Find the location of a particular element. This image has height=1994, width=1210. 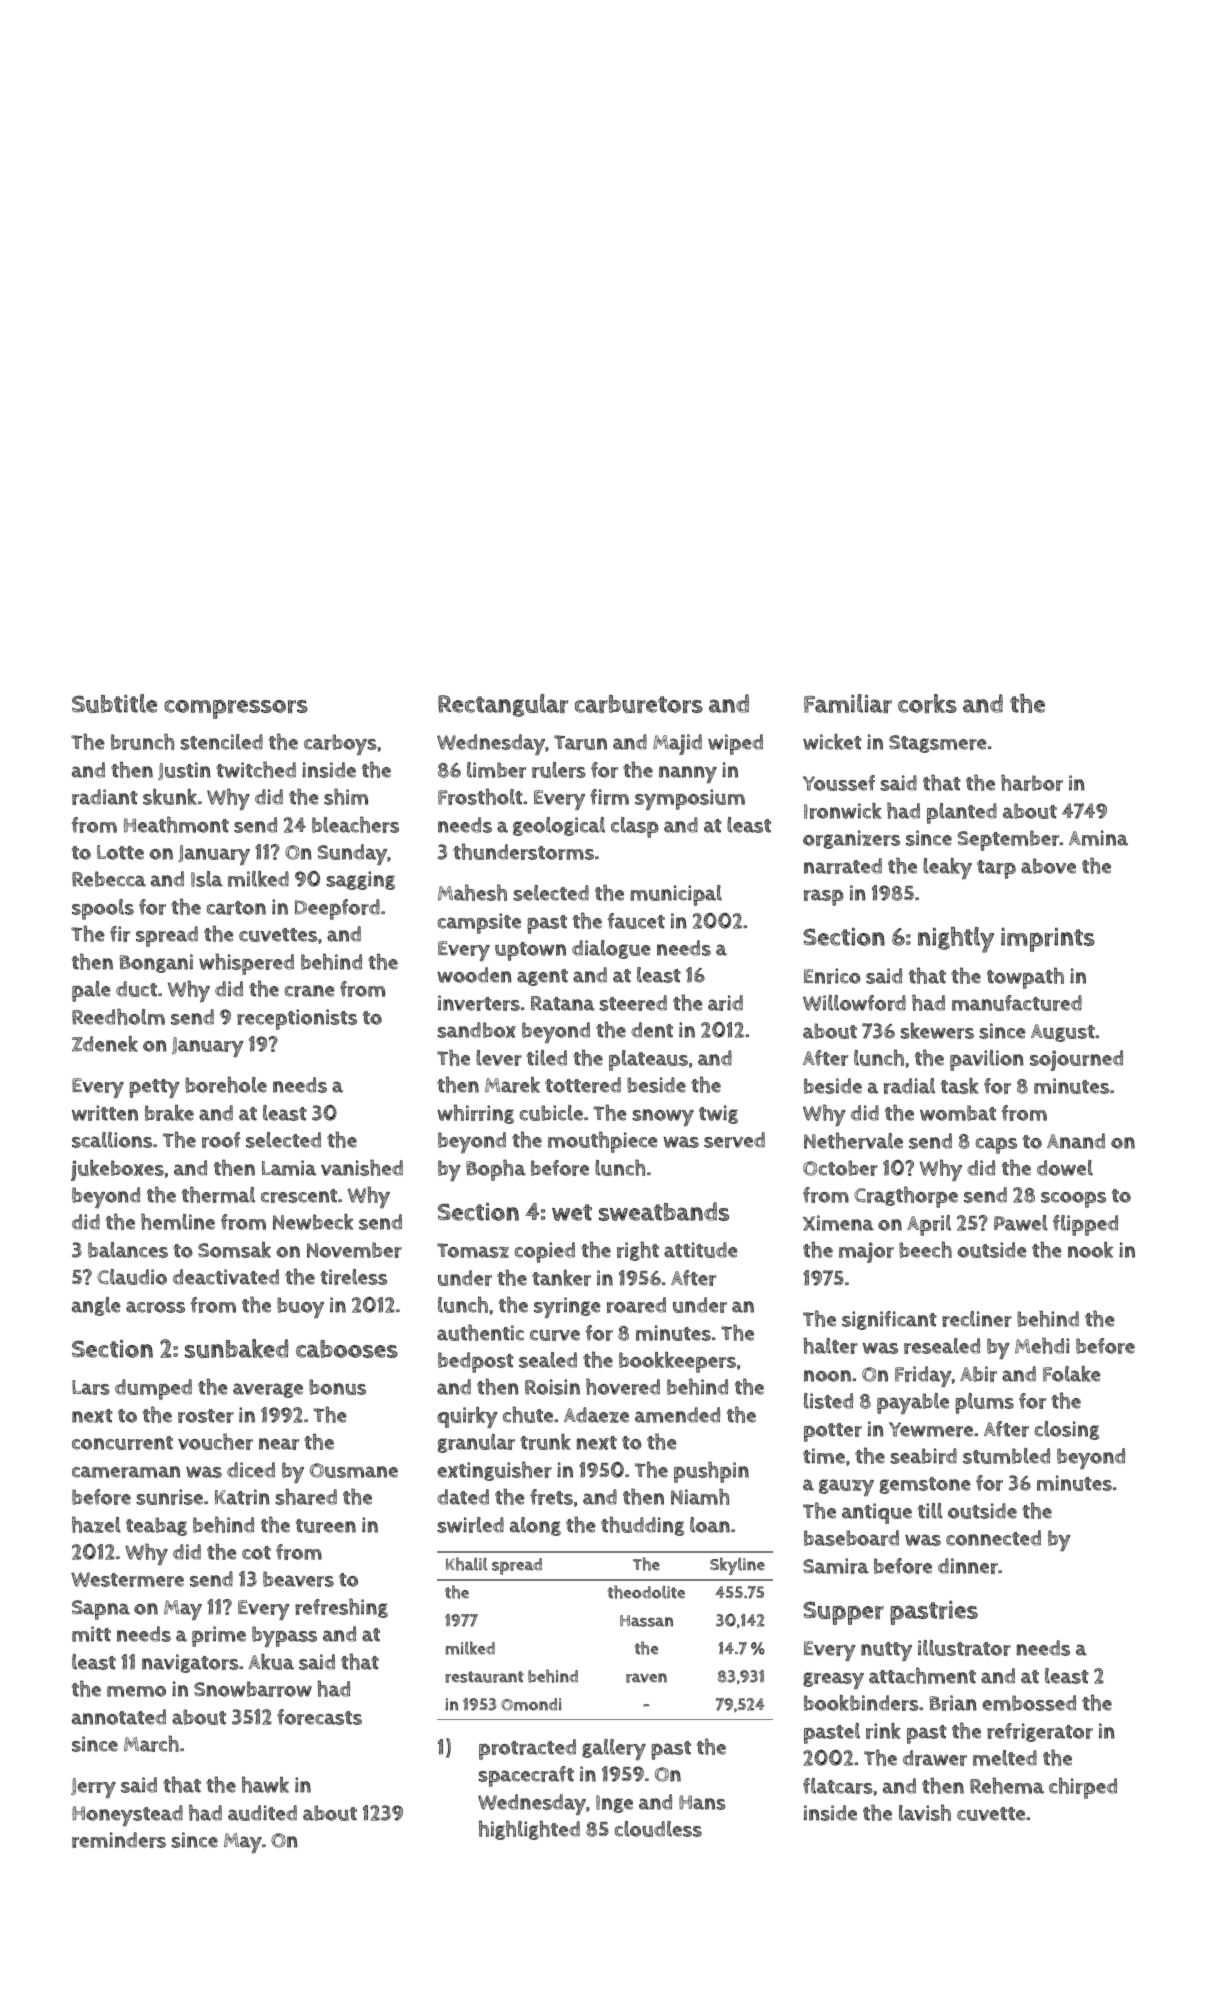

gallery is located at coordinates (614, 1750).
